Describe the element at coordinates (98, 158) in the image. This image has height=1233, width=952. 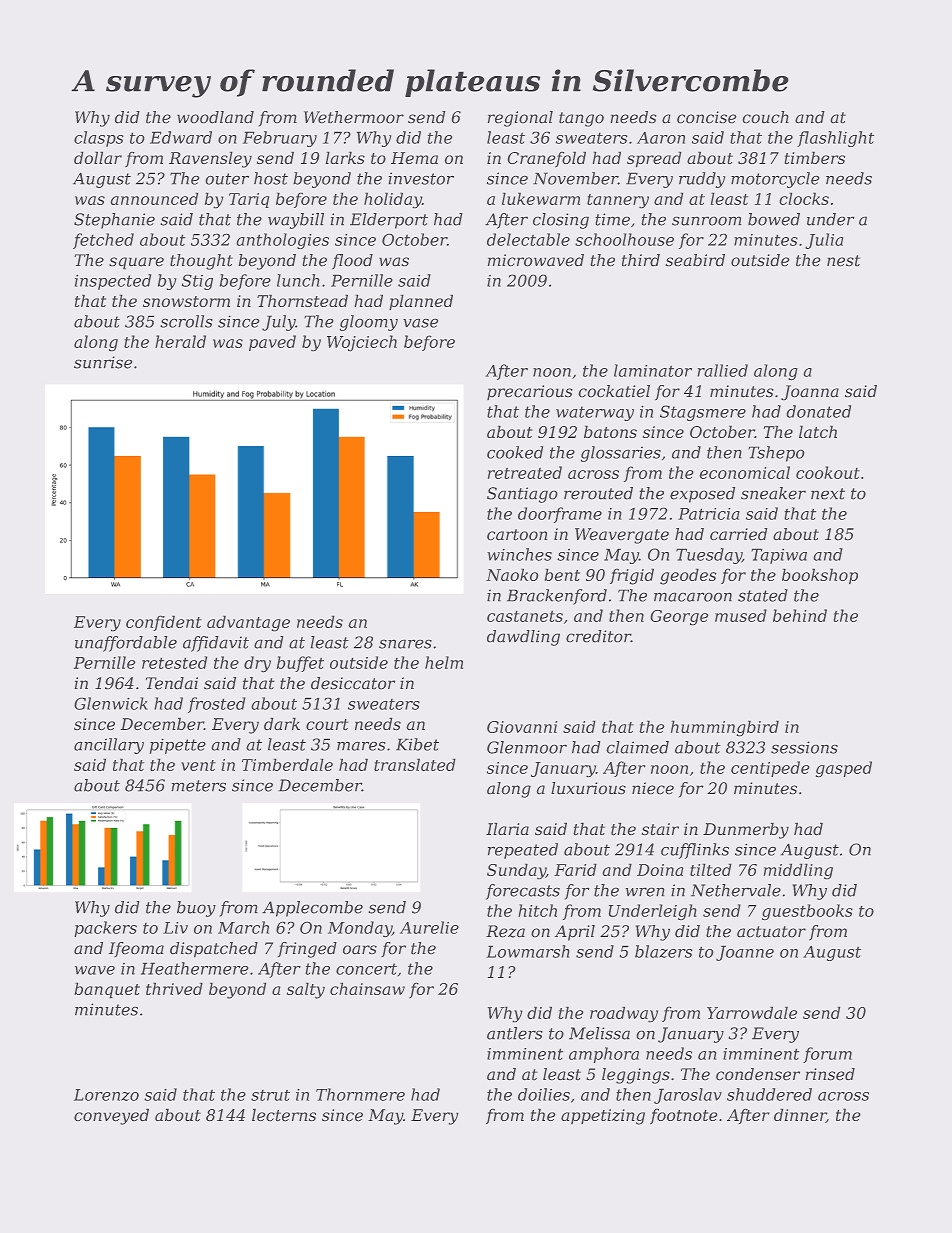
I see `dollar` at that location.
